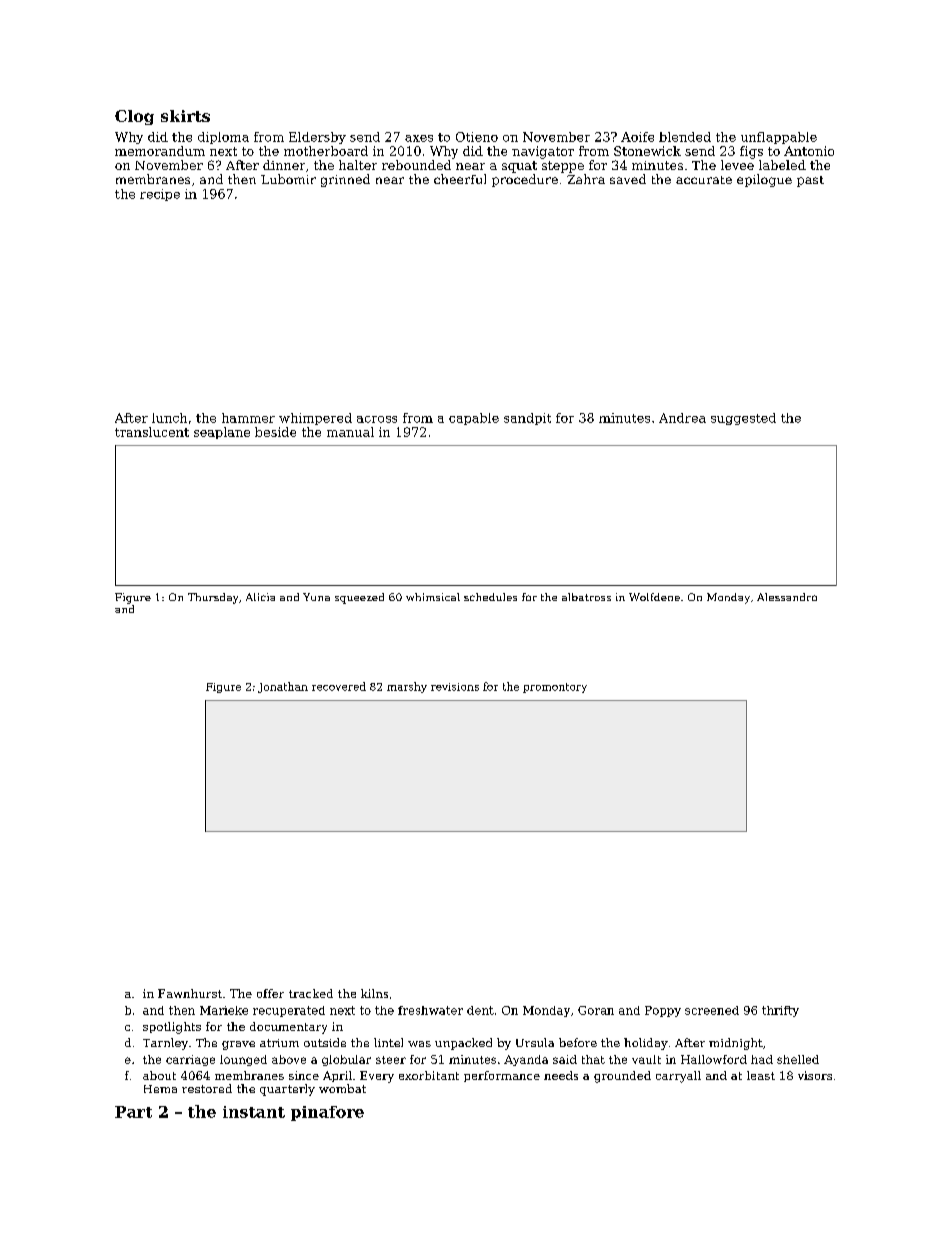 The image size is (952, 1233). What do you see at coordinates (160, 195) in the screenshot?
I see `recipe` at bounding box center [160, 195].
